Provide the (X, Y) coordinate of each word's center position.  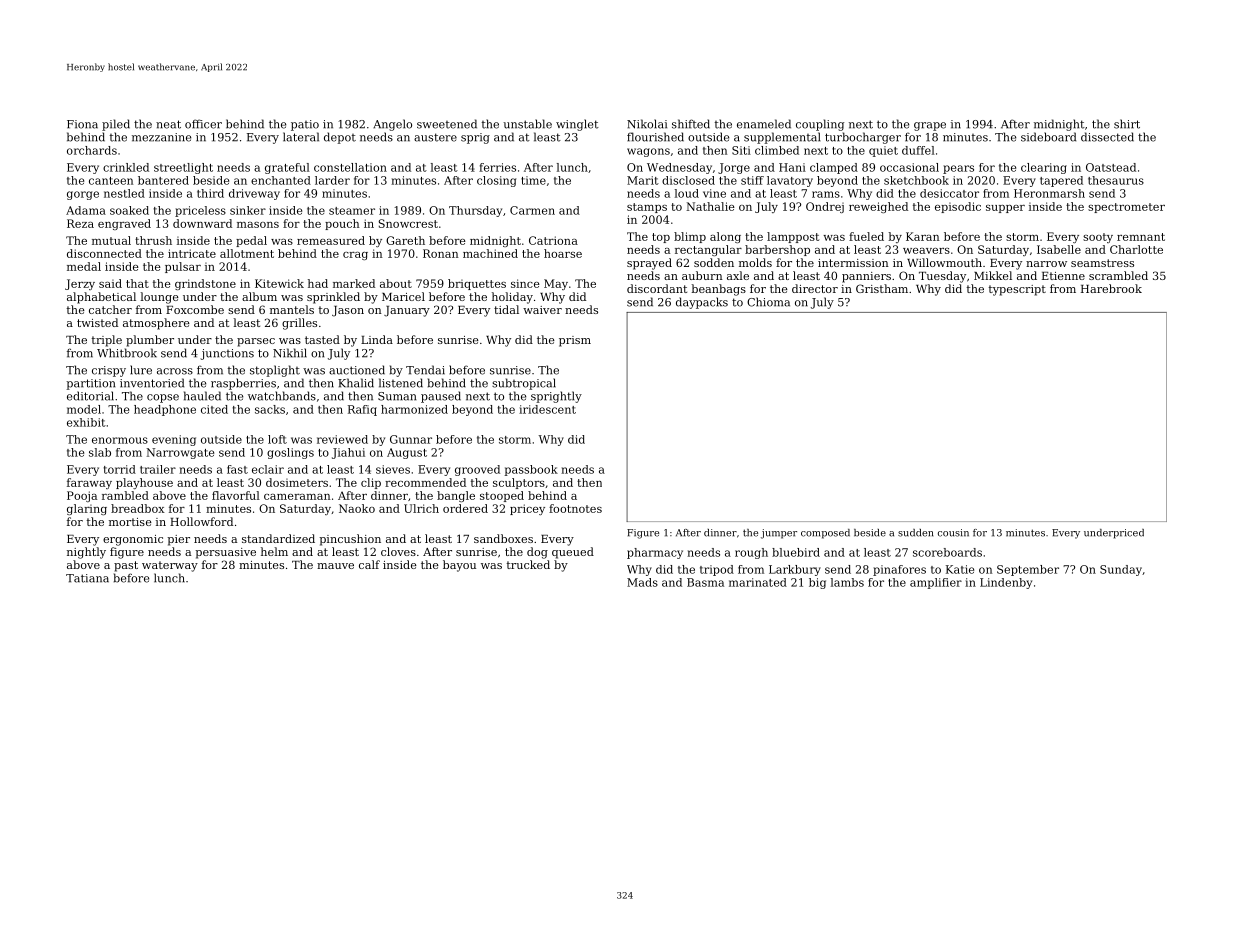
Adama (86, 210)
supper (1005, 209)
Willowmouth (944, 262)
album (259, 296)
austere (435, 137)
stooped (502, 496)
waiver (542, 310)
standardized (278, 538)
